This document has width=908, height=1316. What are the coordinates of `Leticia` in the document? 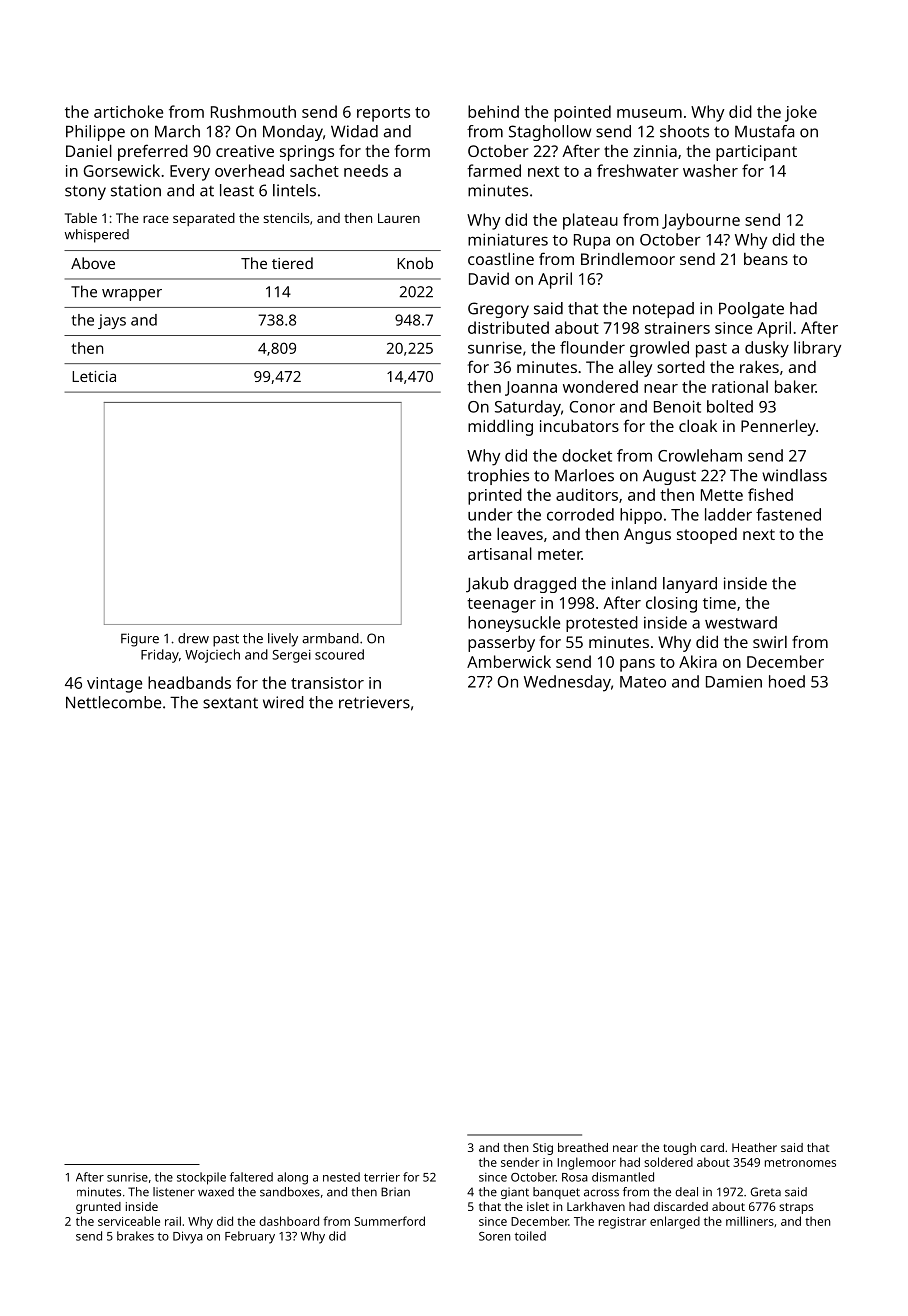 It's located at (94, 376).
